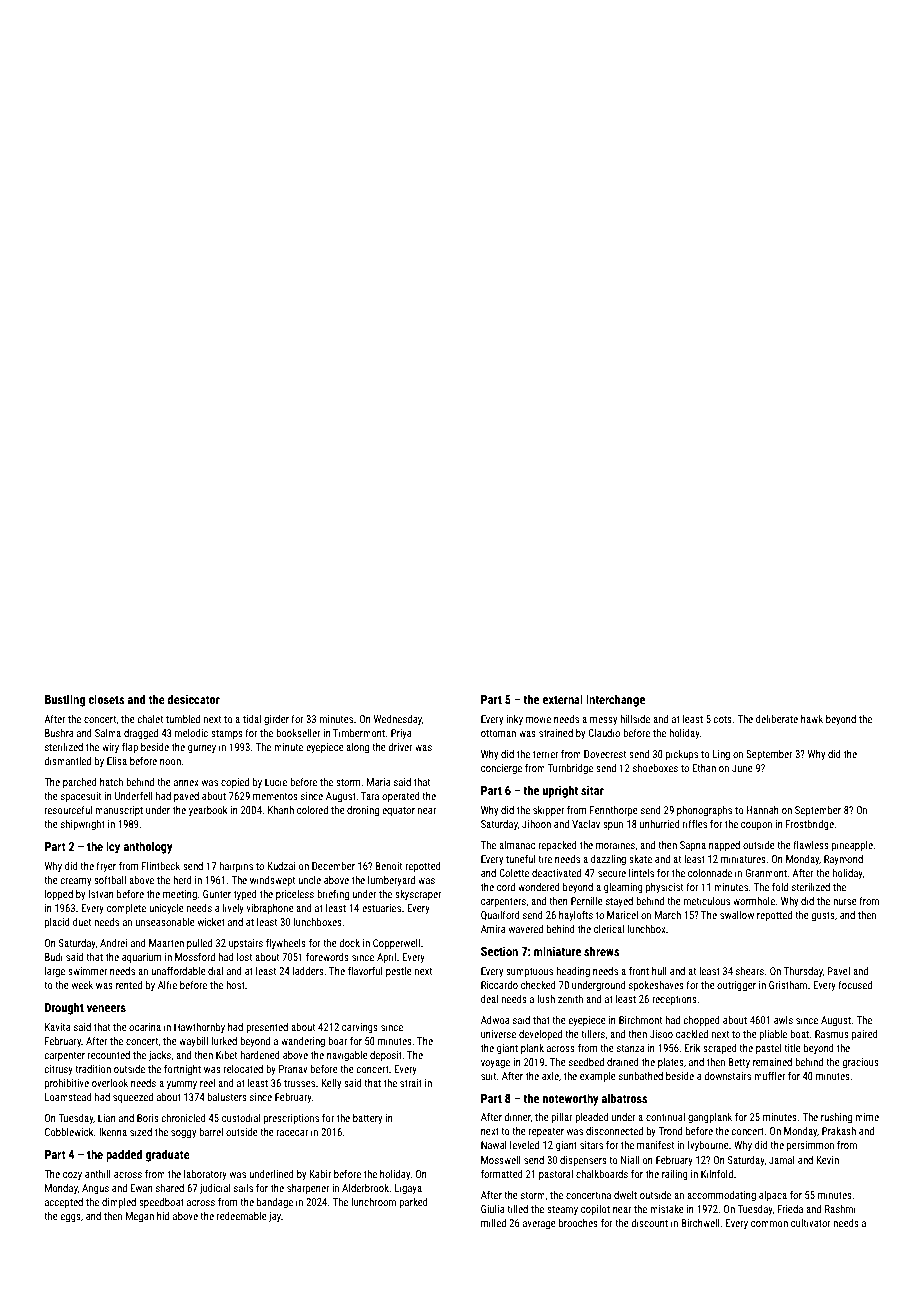 The width and height of the page is (924, 1308). I want to click on milled, so click(493, 1223).
